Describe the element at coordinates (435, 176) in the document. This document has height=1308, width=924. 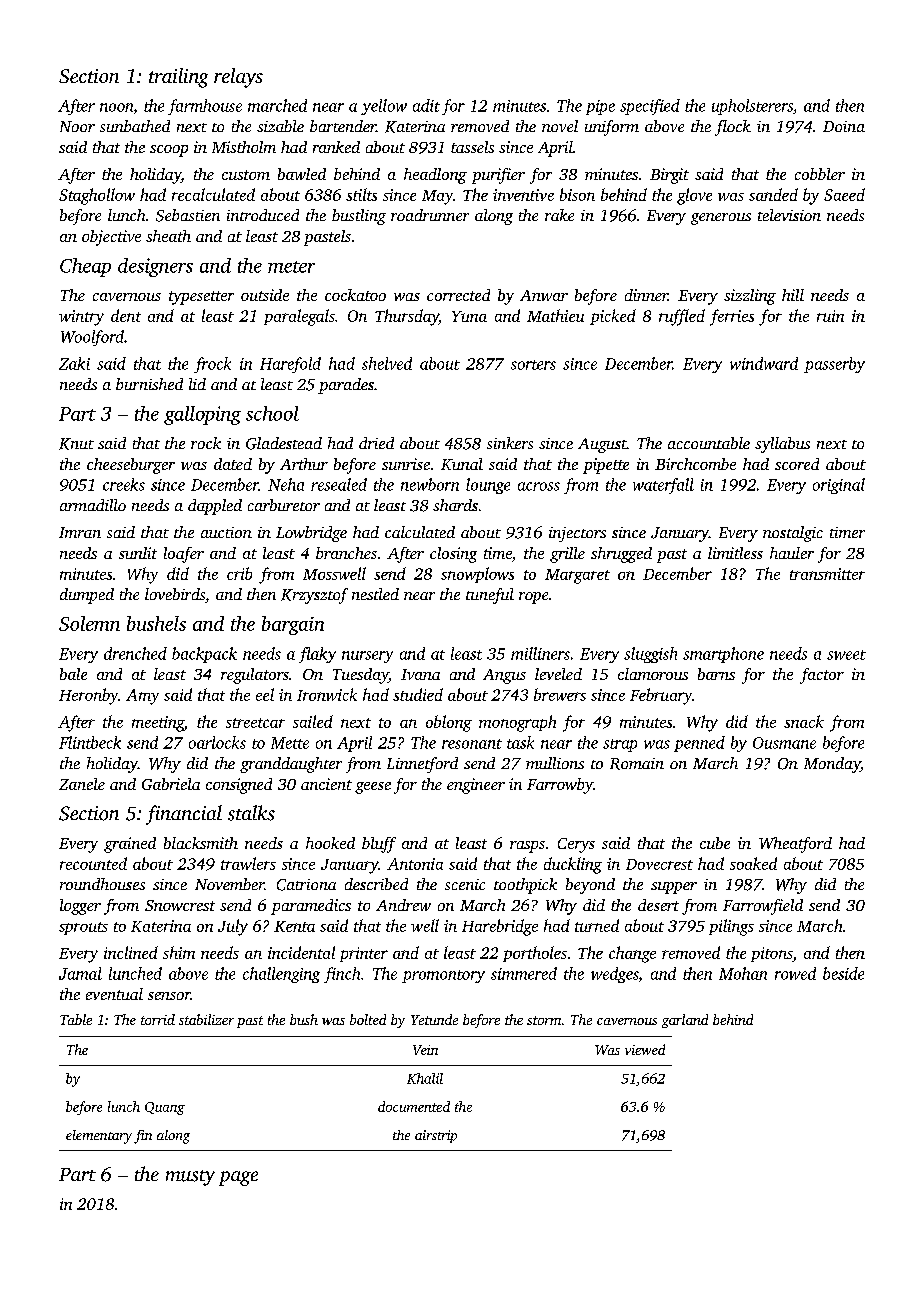
I see `headlong` at that location.
